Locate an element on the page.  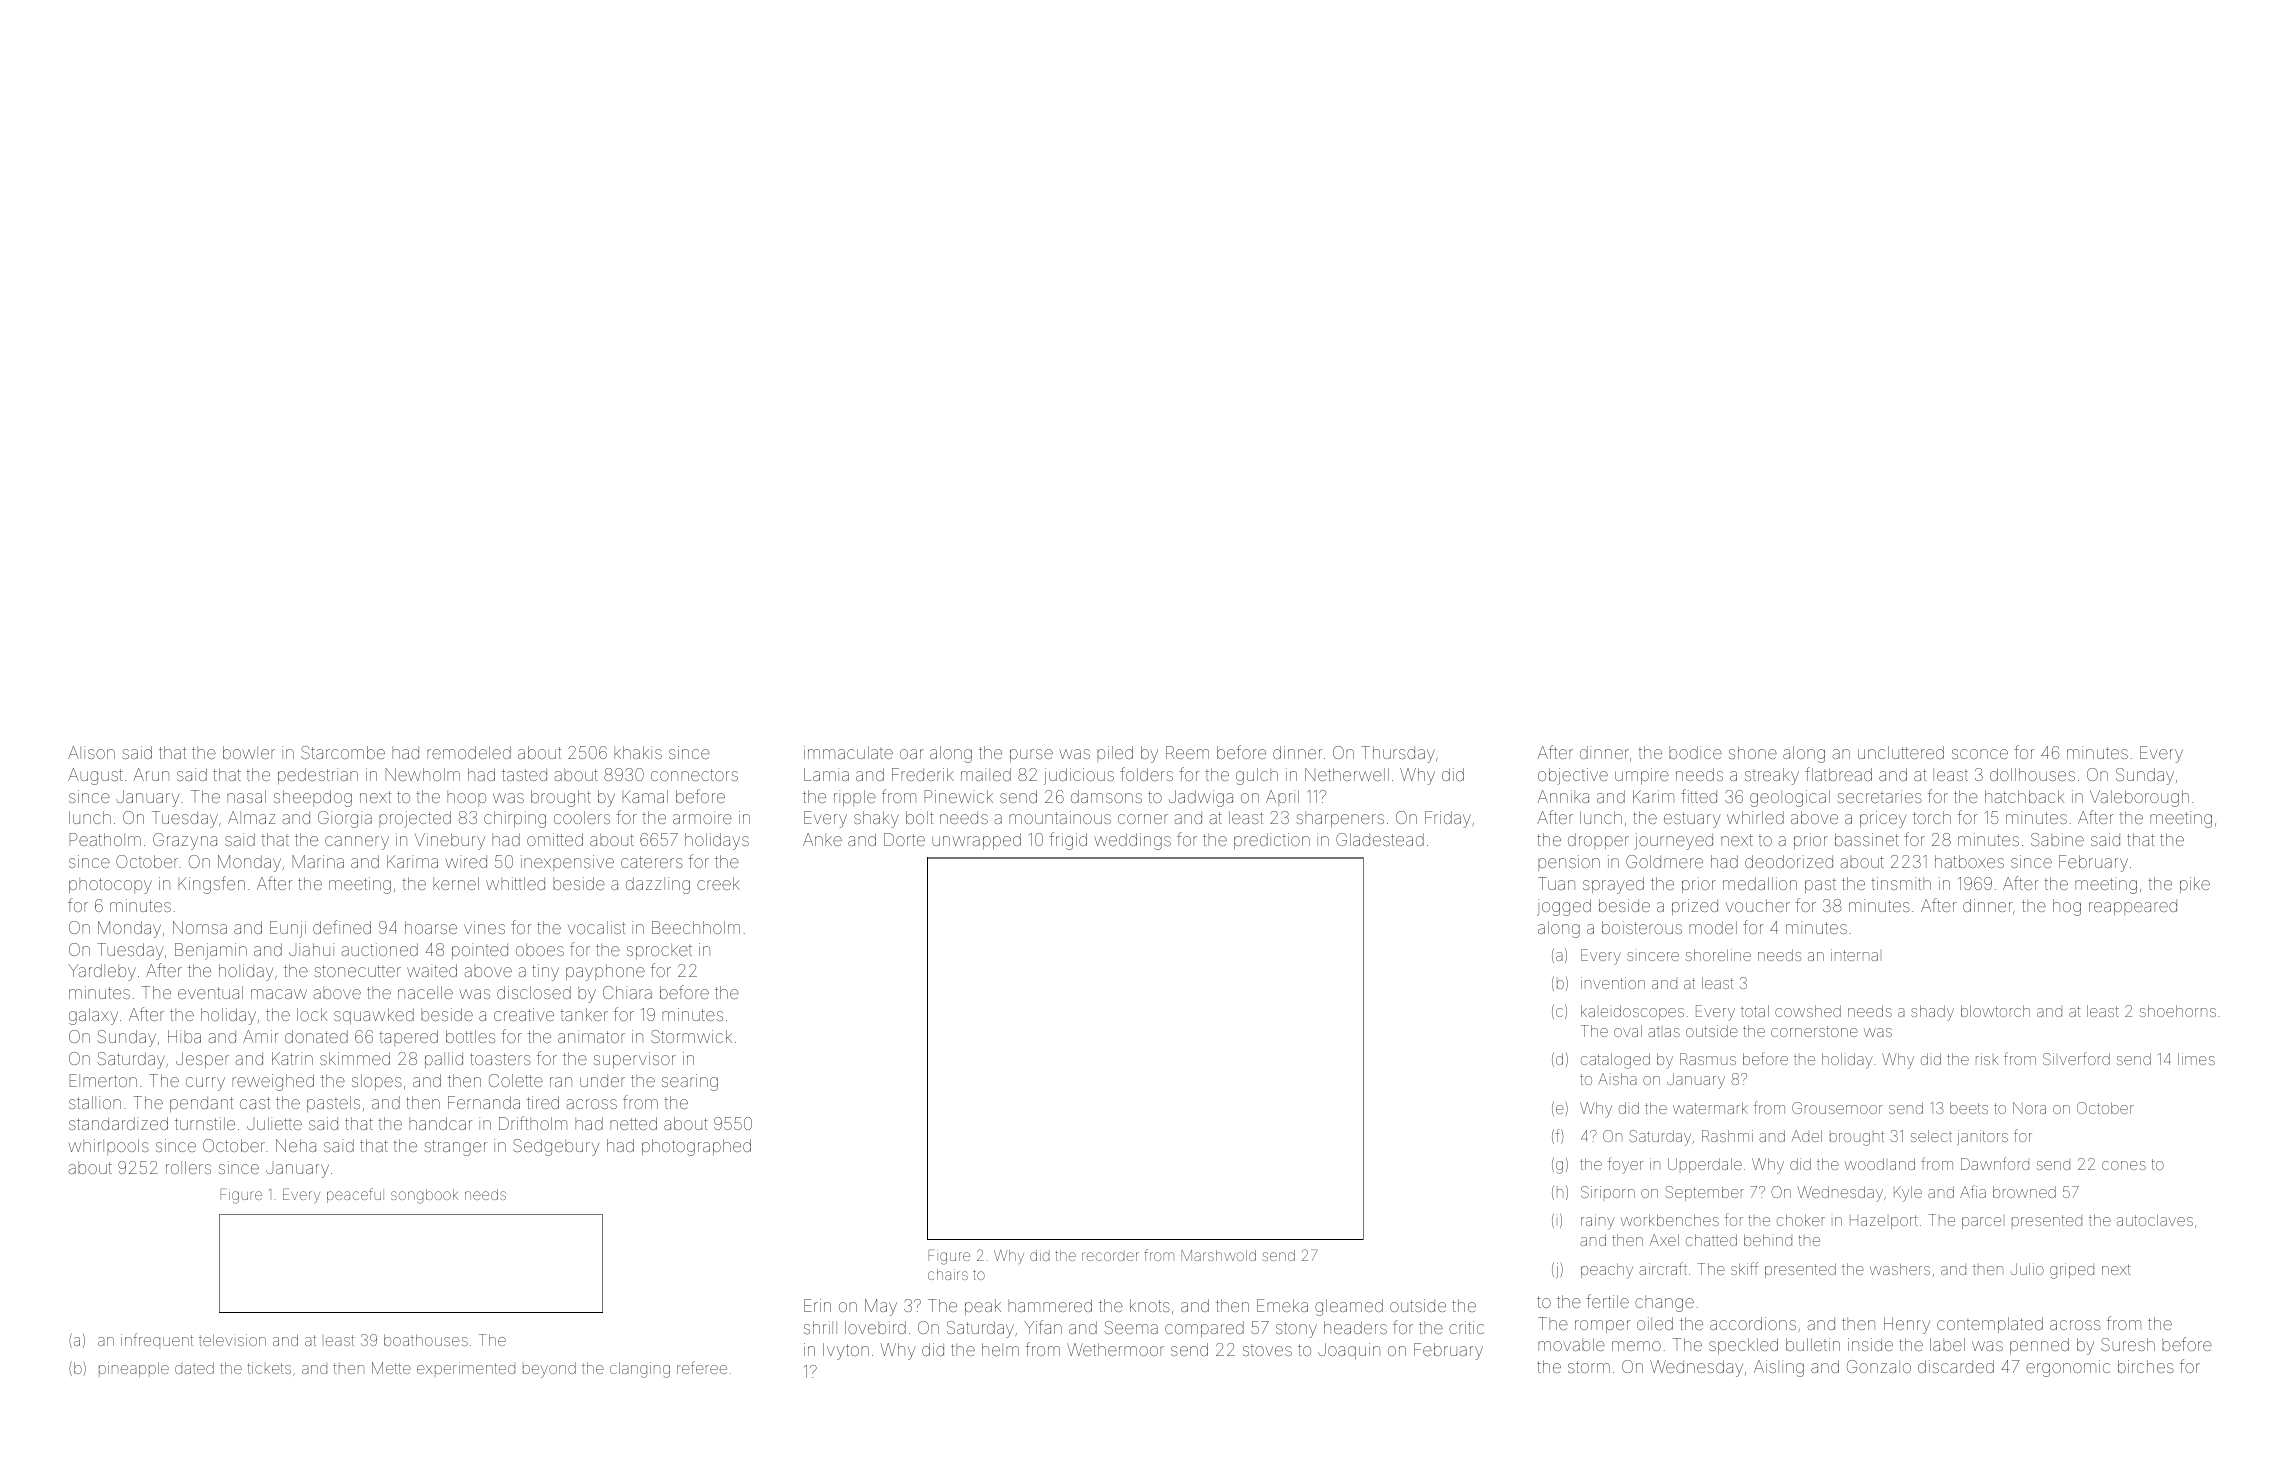
shady is located at coordinates (1932, 1013).
